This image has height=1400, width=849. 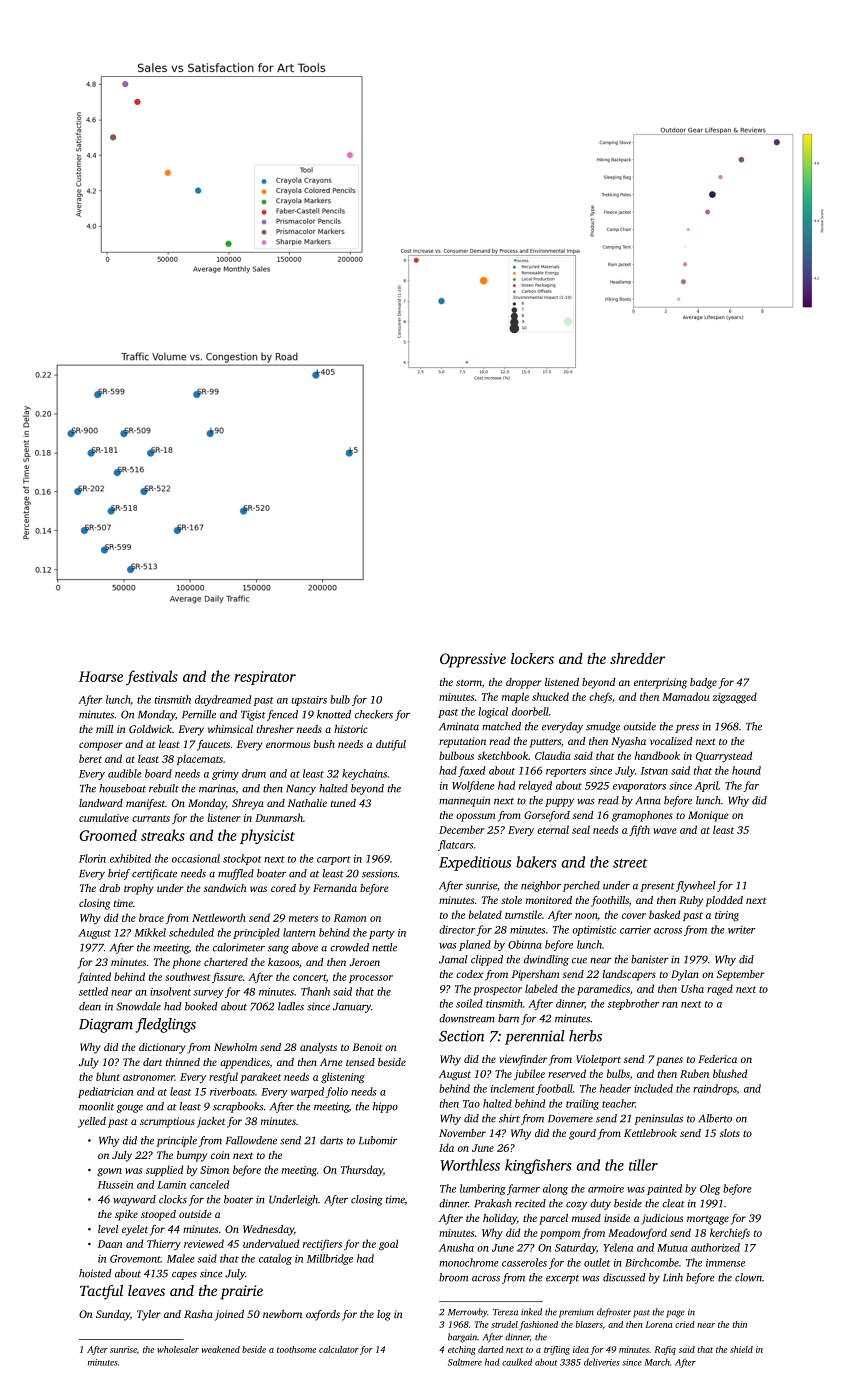 I want to click on clown, so click(x=748, y=1277).
